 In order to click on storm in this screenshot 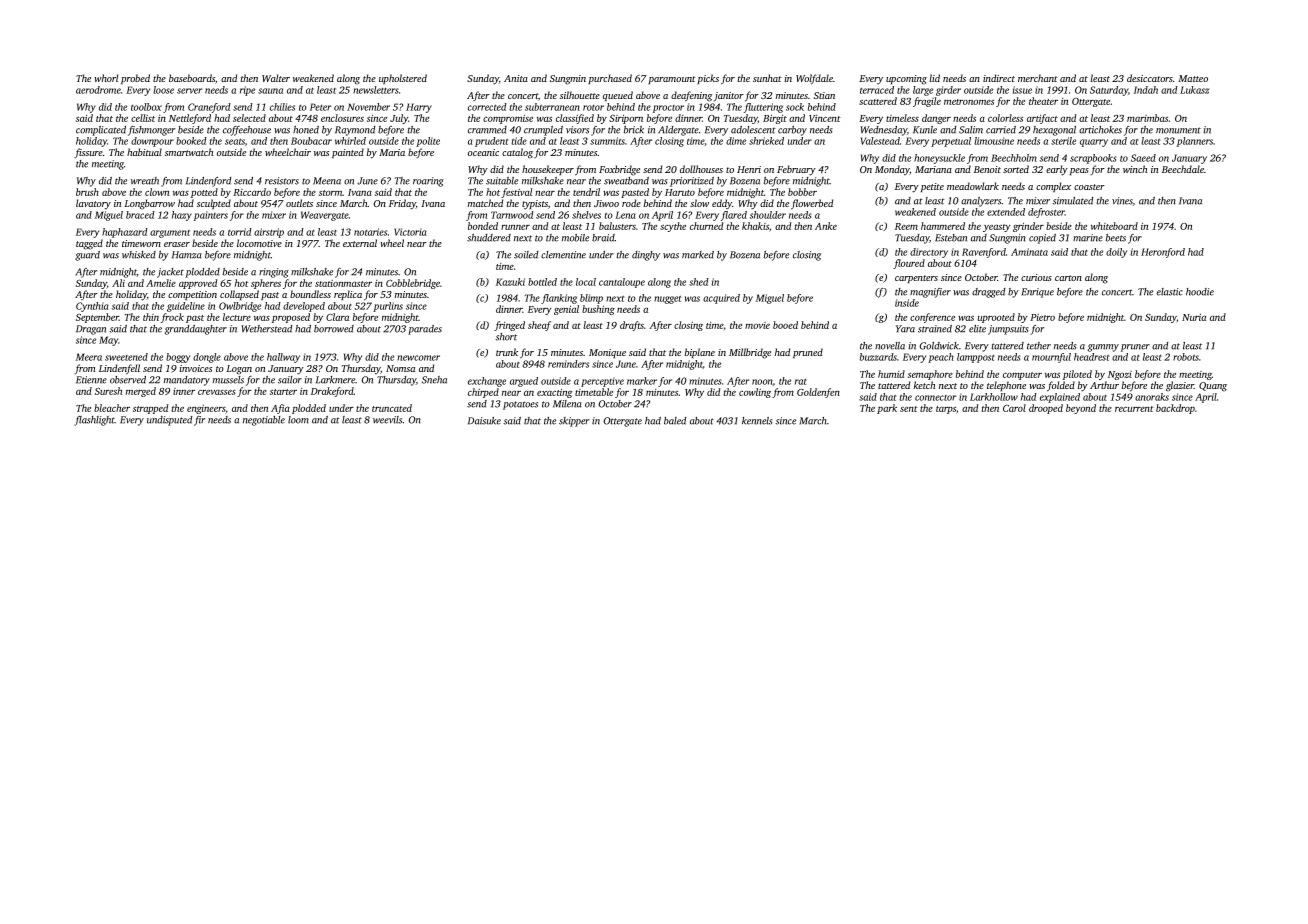, I will do `click(331, 193)`.
